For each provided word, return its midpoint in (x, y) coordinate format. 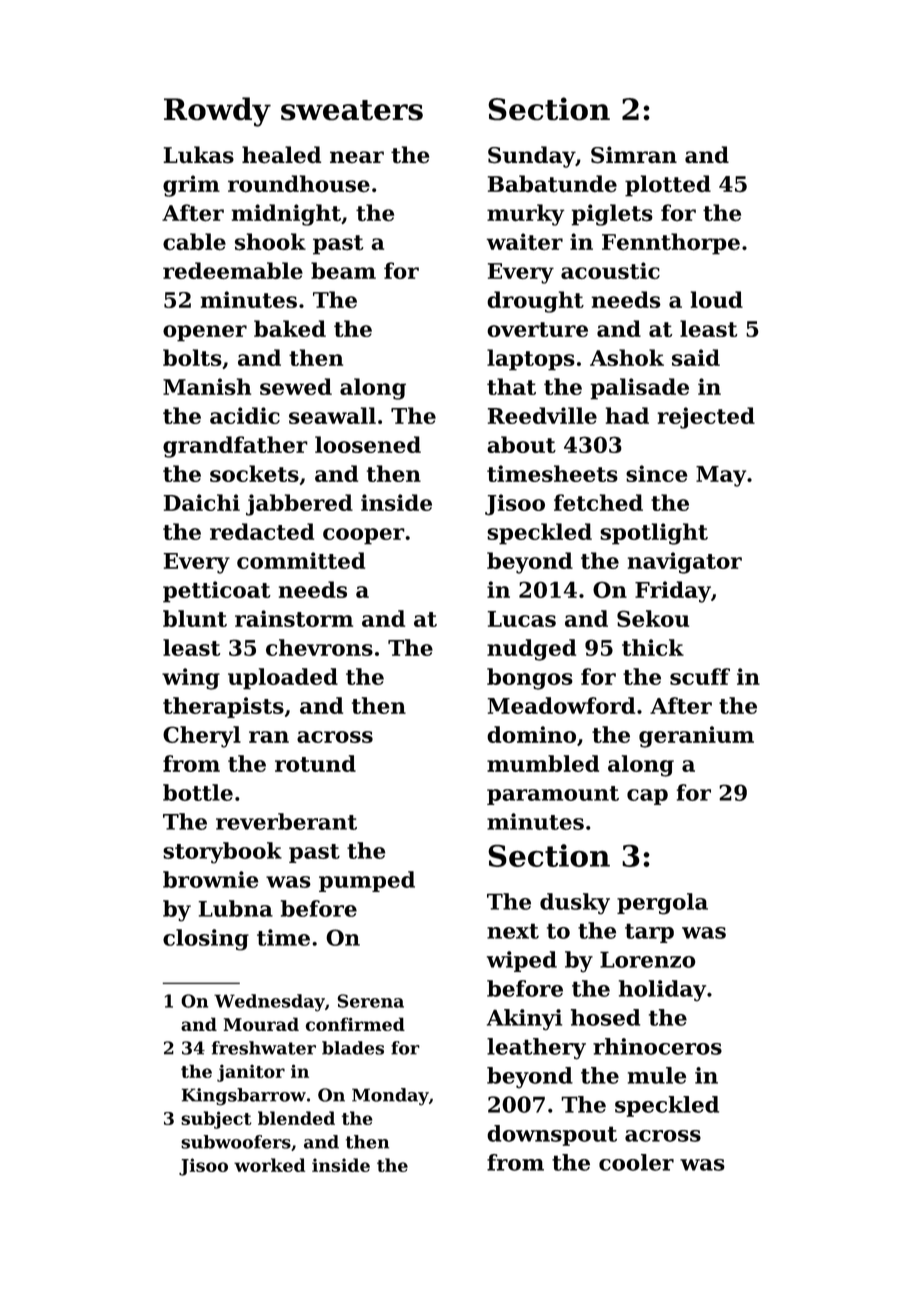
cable (194, 241)
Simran (634, 155)
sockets (254, 473)
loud (717, 299)
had (627, 415)
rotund (315, 763)
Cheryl (202, 737)
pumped (367, 881)
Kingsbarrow (244, 1097)
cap (647, 797)
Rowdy (217, 112)
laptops (531, 360)
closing (206, 940)
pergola (662, 904)
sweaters (352, 110)
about (521, 444)
